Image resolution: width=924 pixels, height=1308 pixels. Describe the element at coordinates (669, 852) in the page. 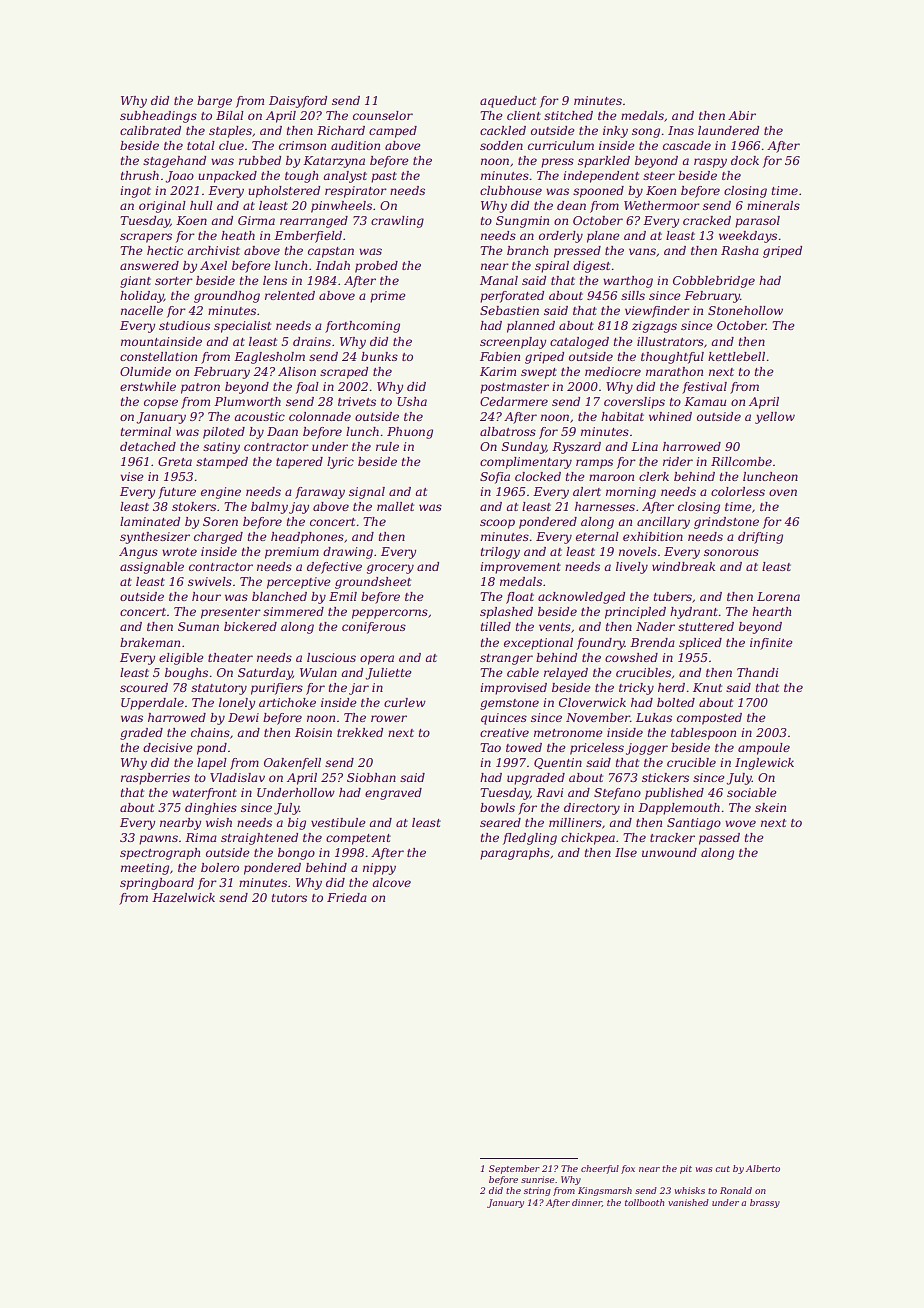

I see `unwound` at that location.
